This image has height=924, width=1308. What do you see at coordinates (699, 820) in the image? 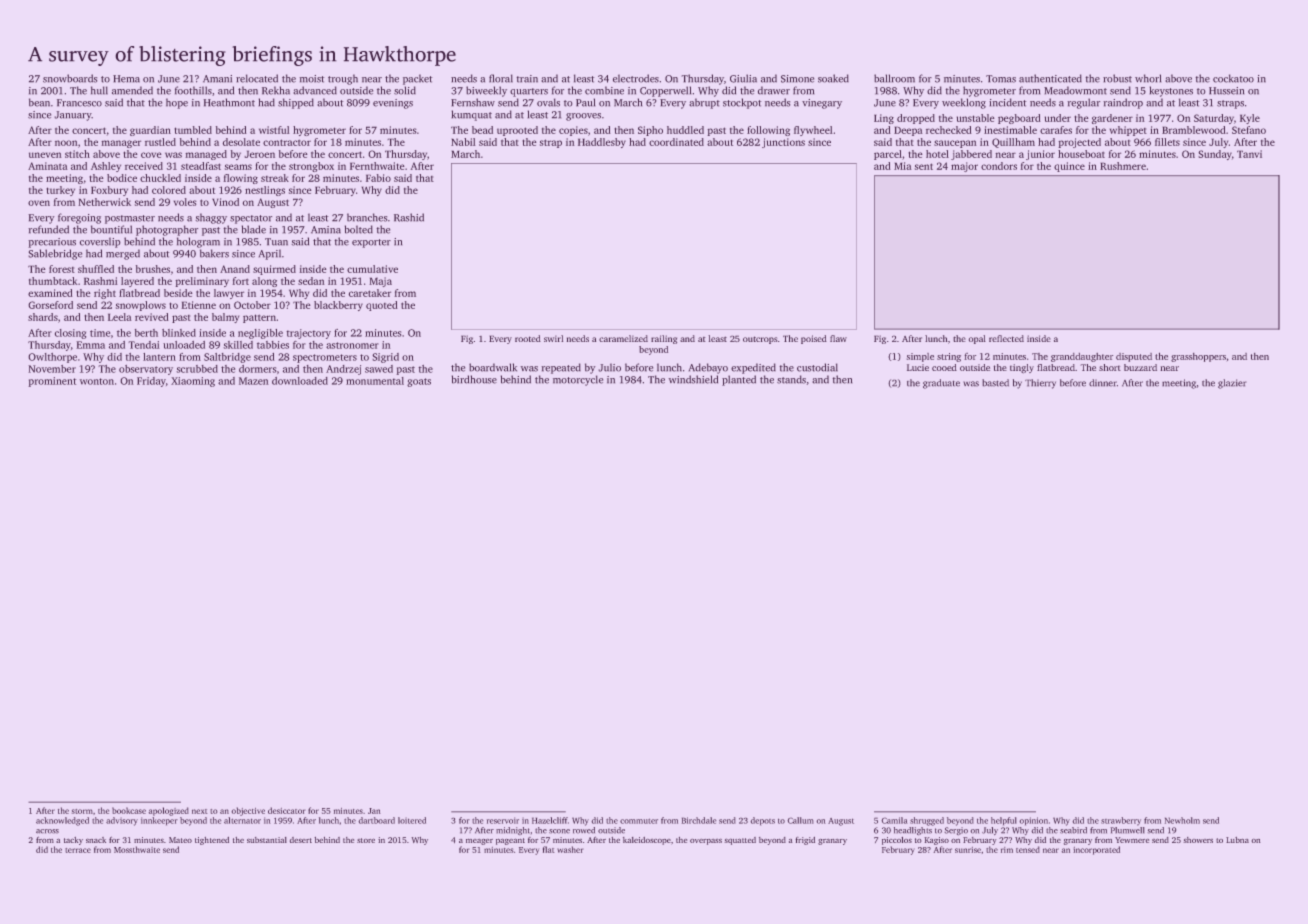
I see `Birchdale` at bounding box center [699, 820].
